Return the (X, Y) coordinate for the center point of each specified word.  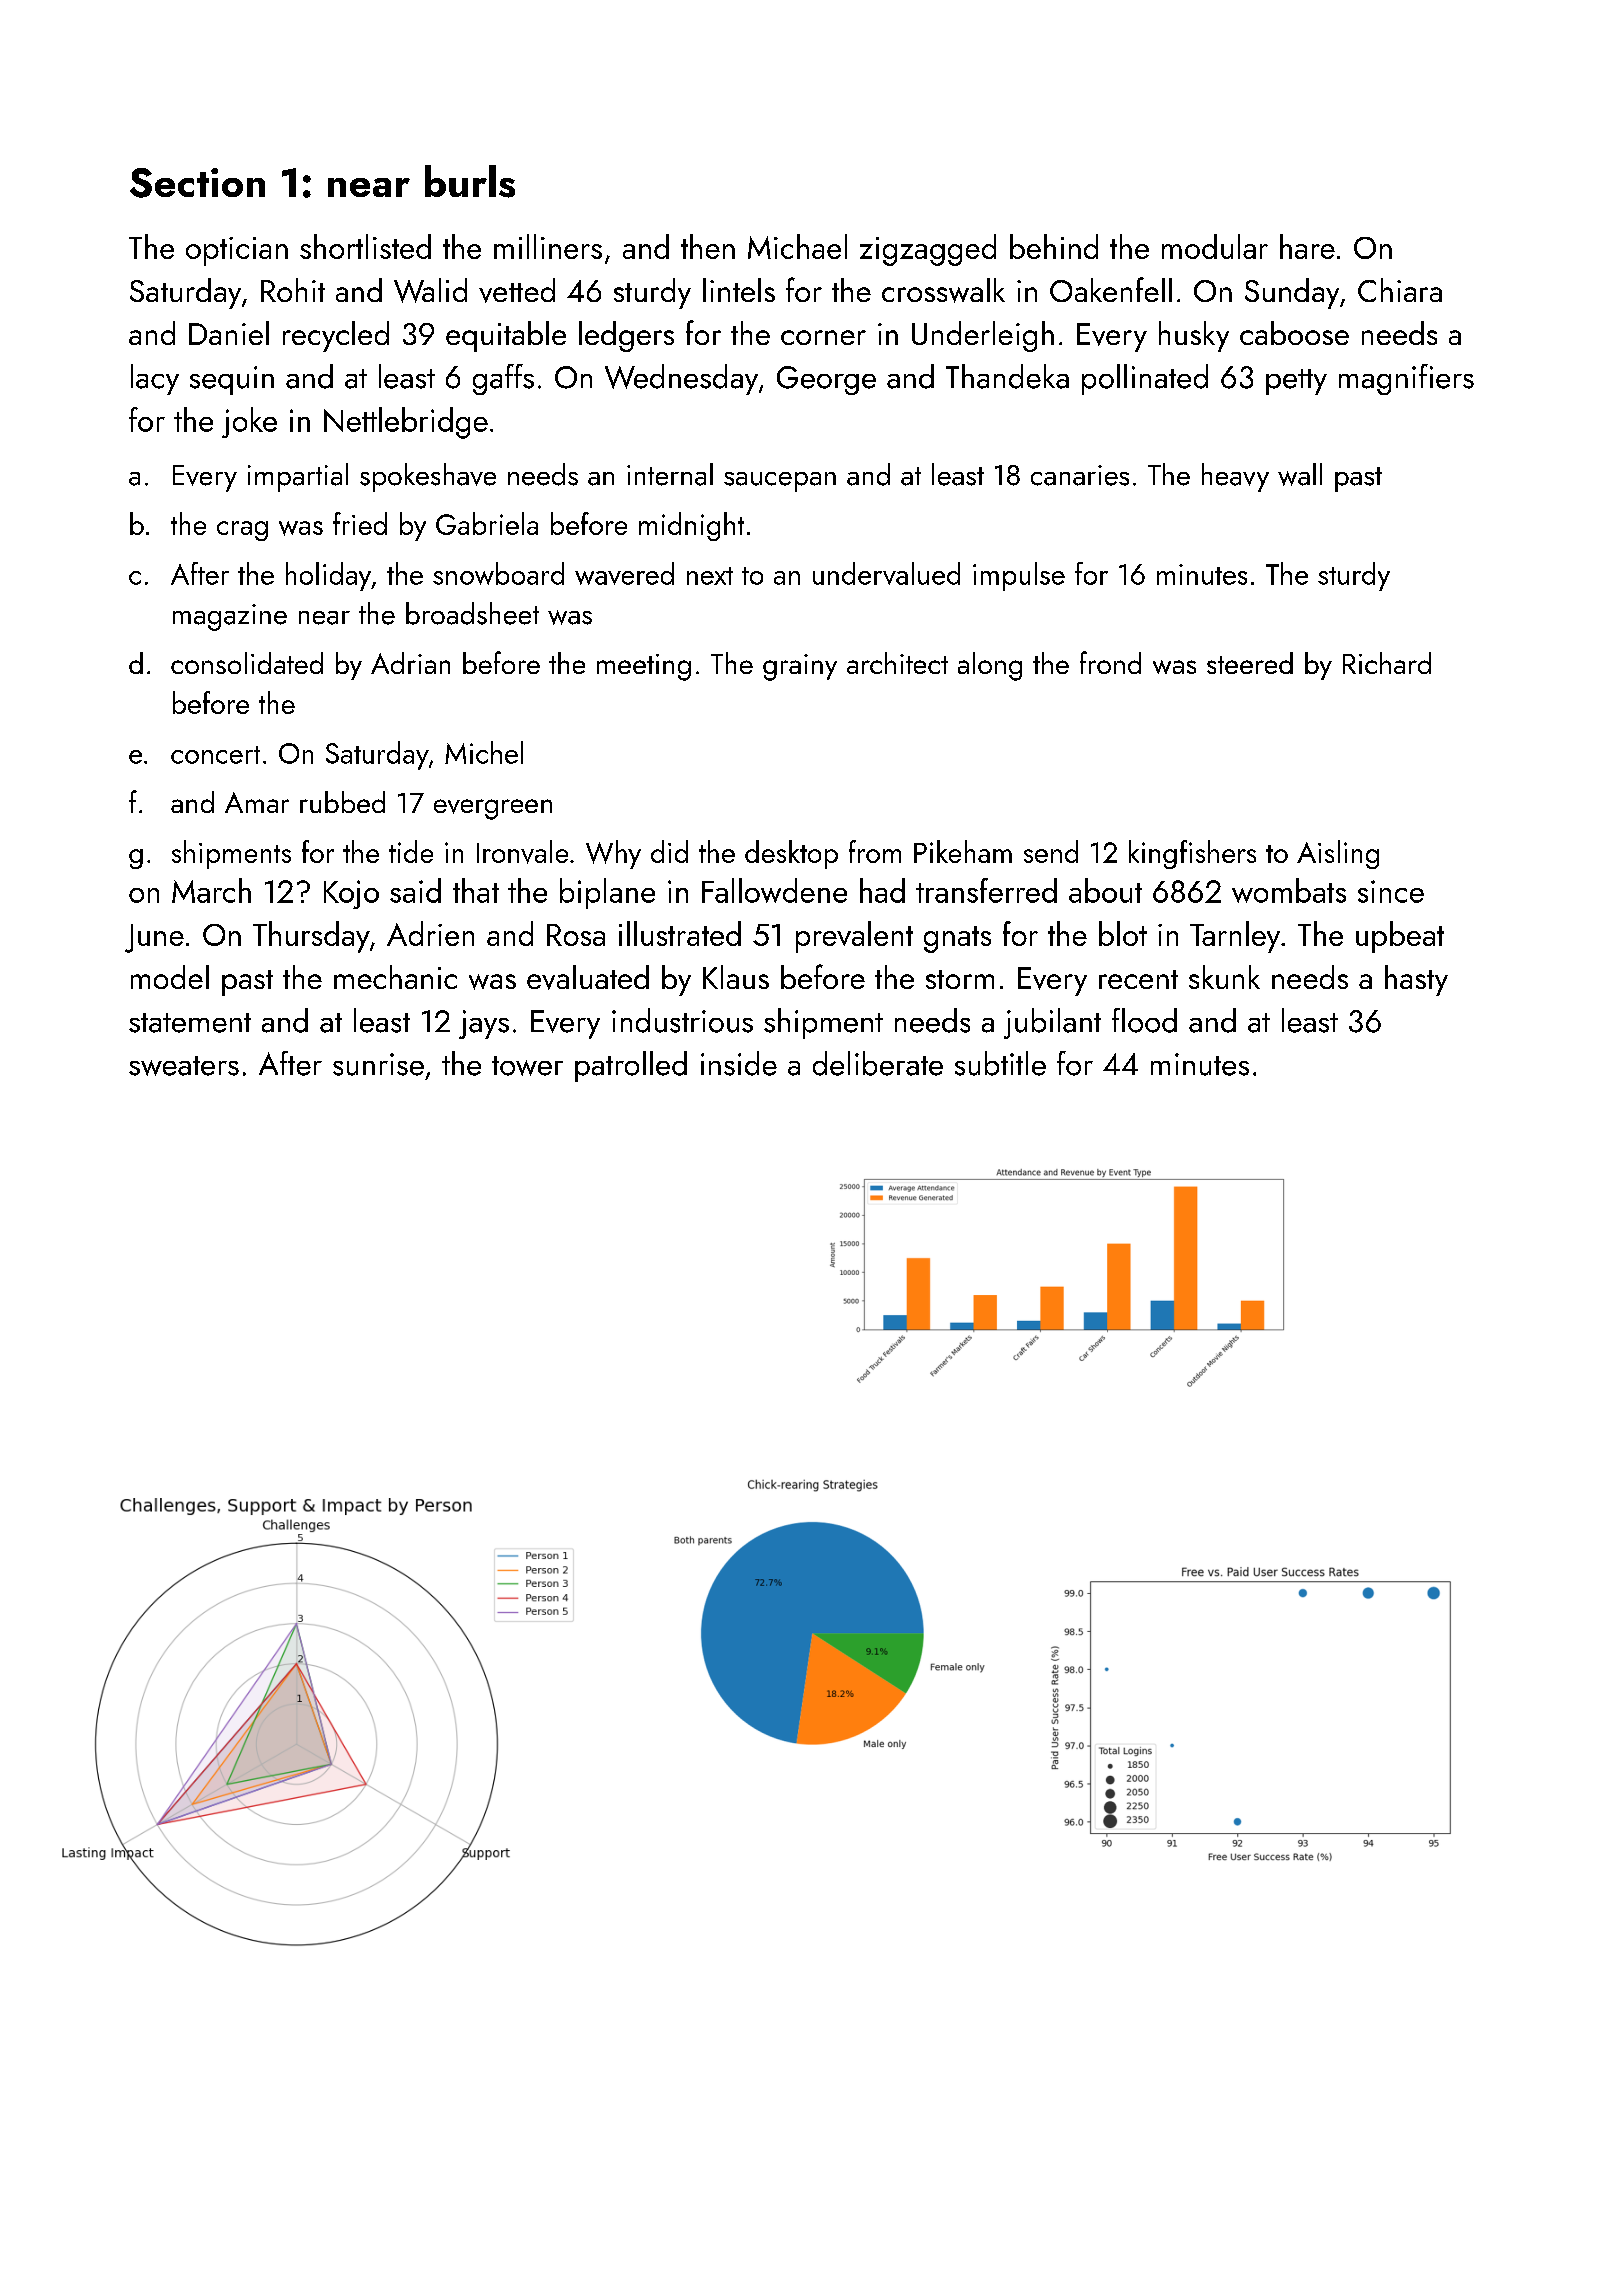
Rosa (576, 935)
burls (470, 181)
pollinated (1145, 379)
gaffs (503, 379)
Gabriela (487, 523)
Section (197, 183)
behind (1054, 246)
